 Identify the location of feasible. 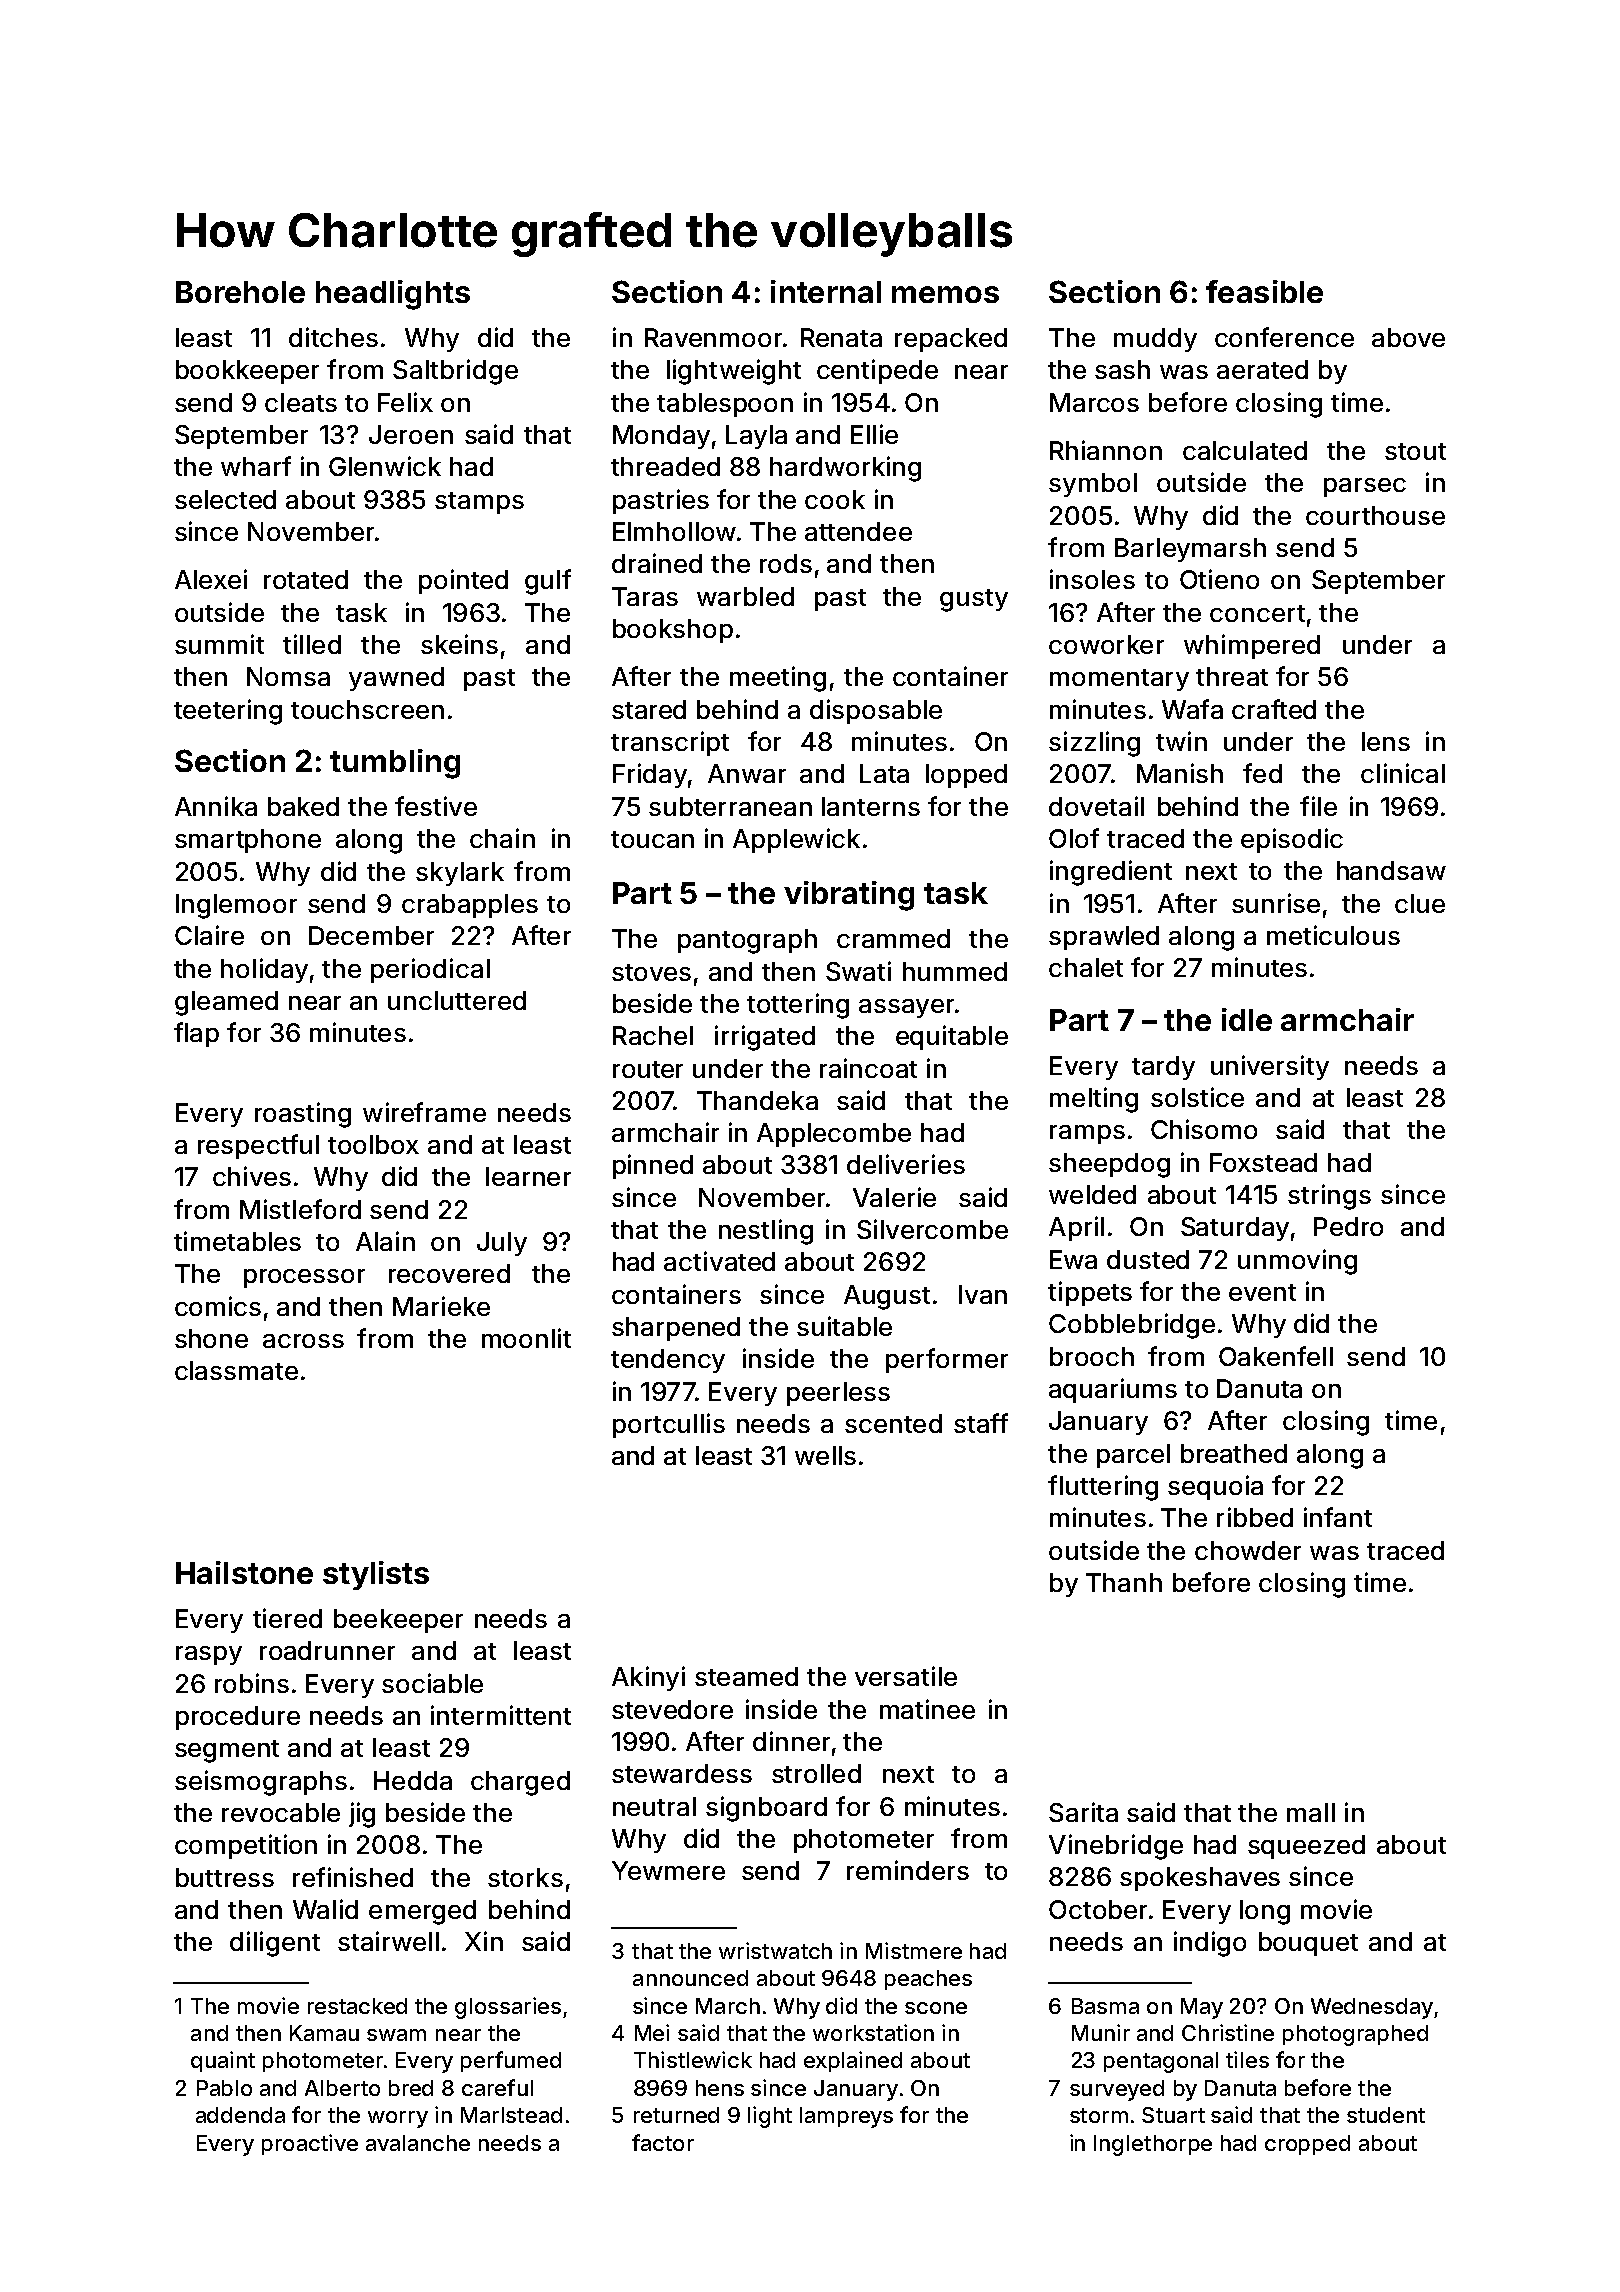
(1264, 291).
